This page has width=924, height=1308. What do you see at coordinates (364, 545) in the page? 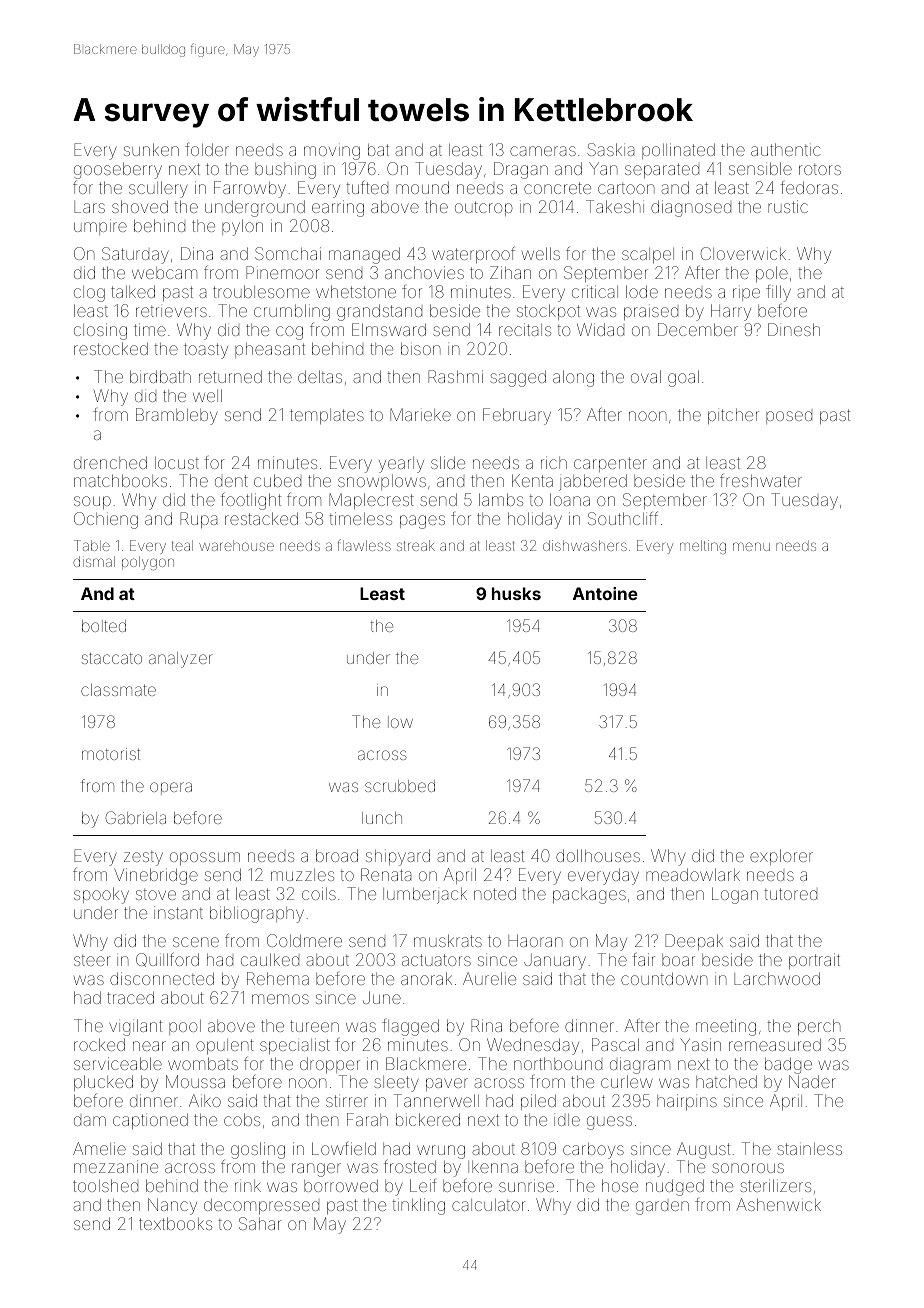
I see `flawless` at bounding box center [364, 545].
